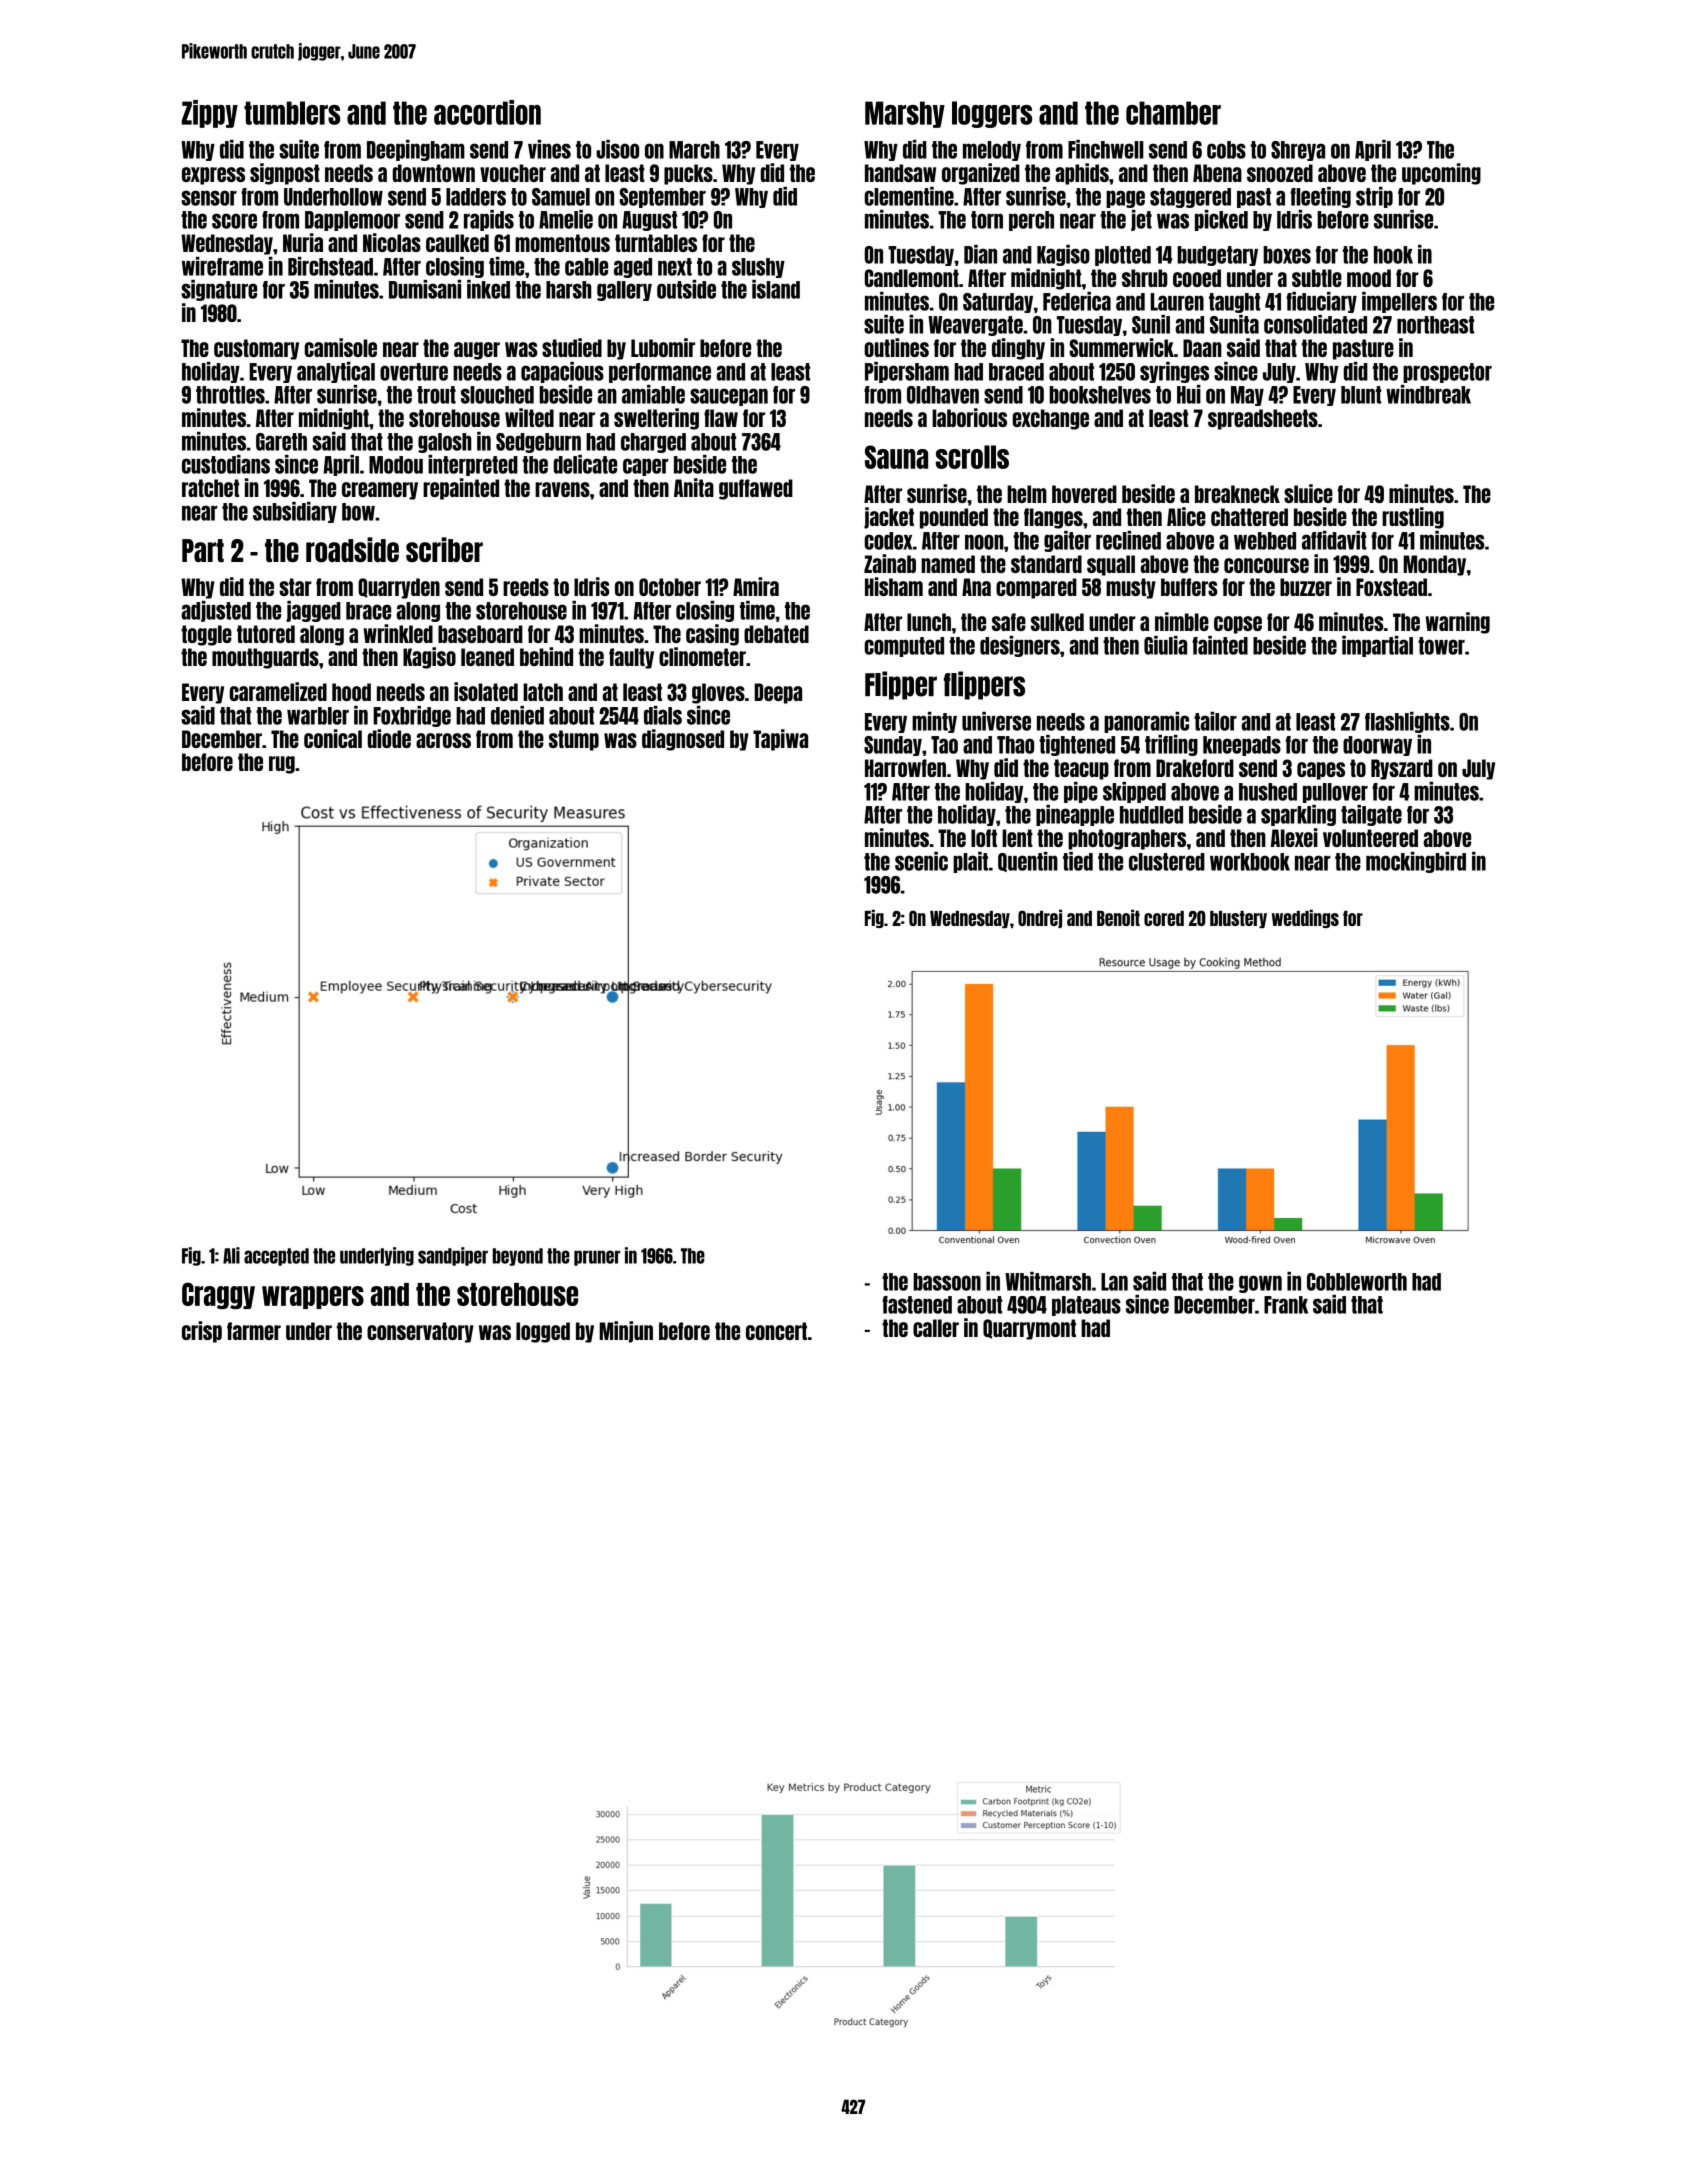 This screenshot has width=1683, height=2178. Describe the element at coordinates (1263, 419) in the screenshot. I see `spreadsheets` at that location.
